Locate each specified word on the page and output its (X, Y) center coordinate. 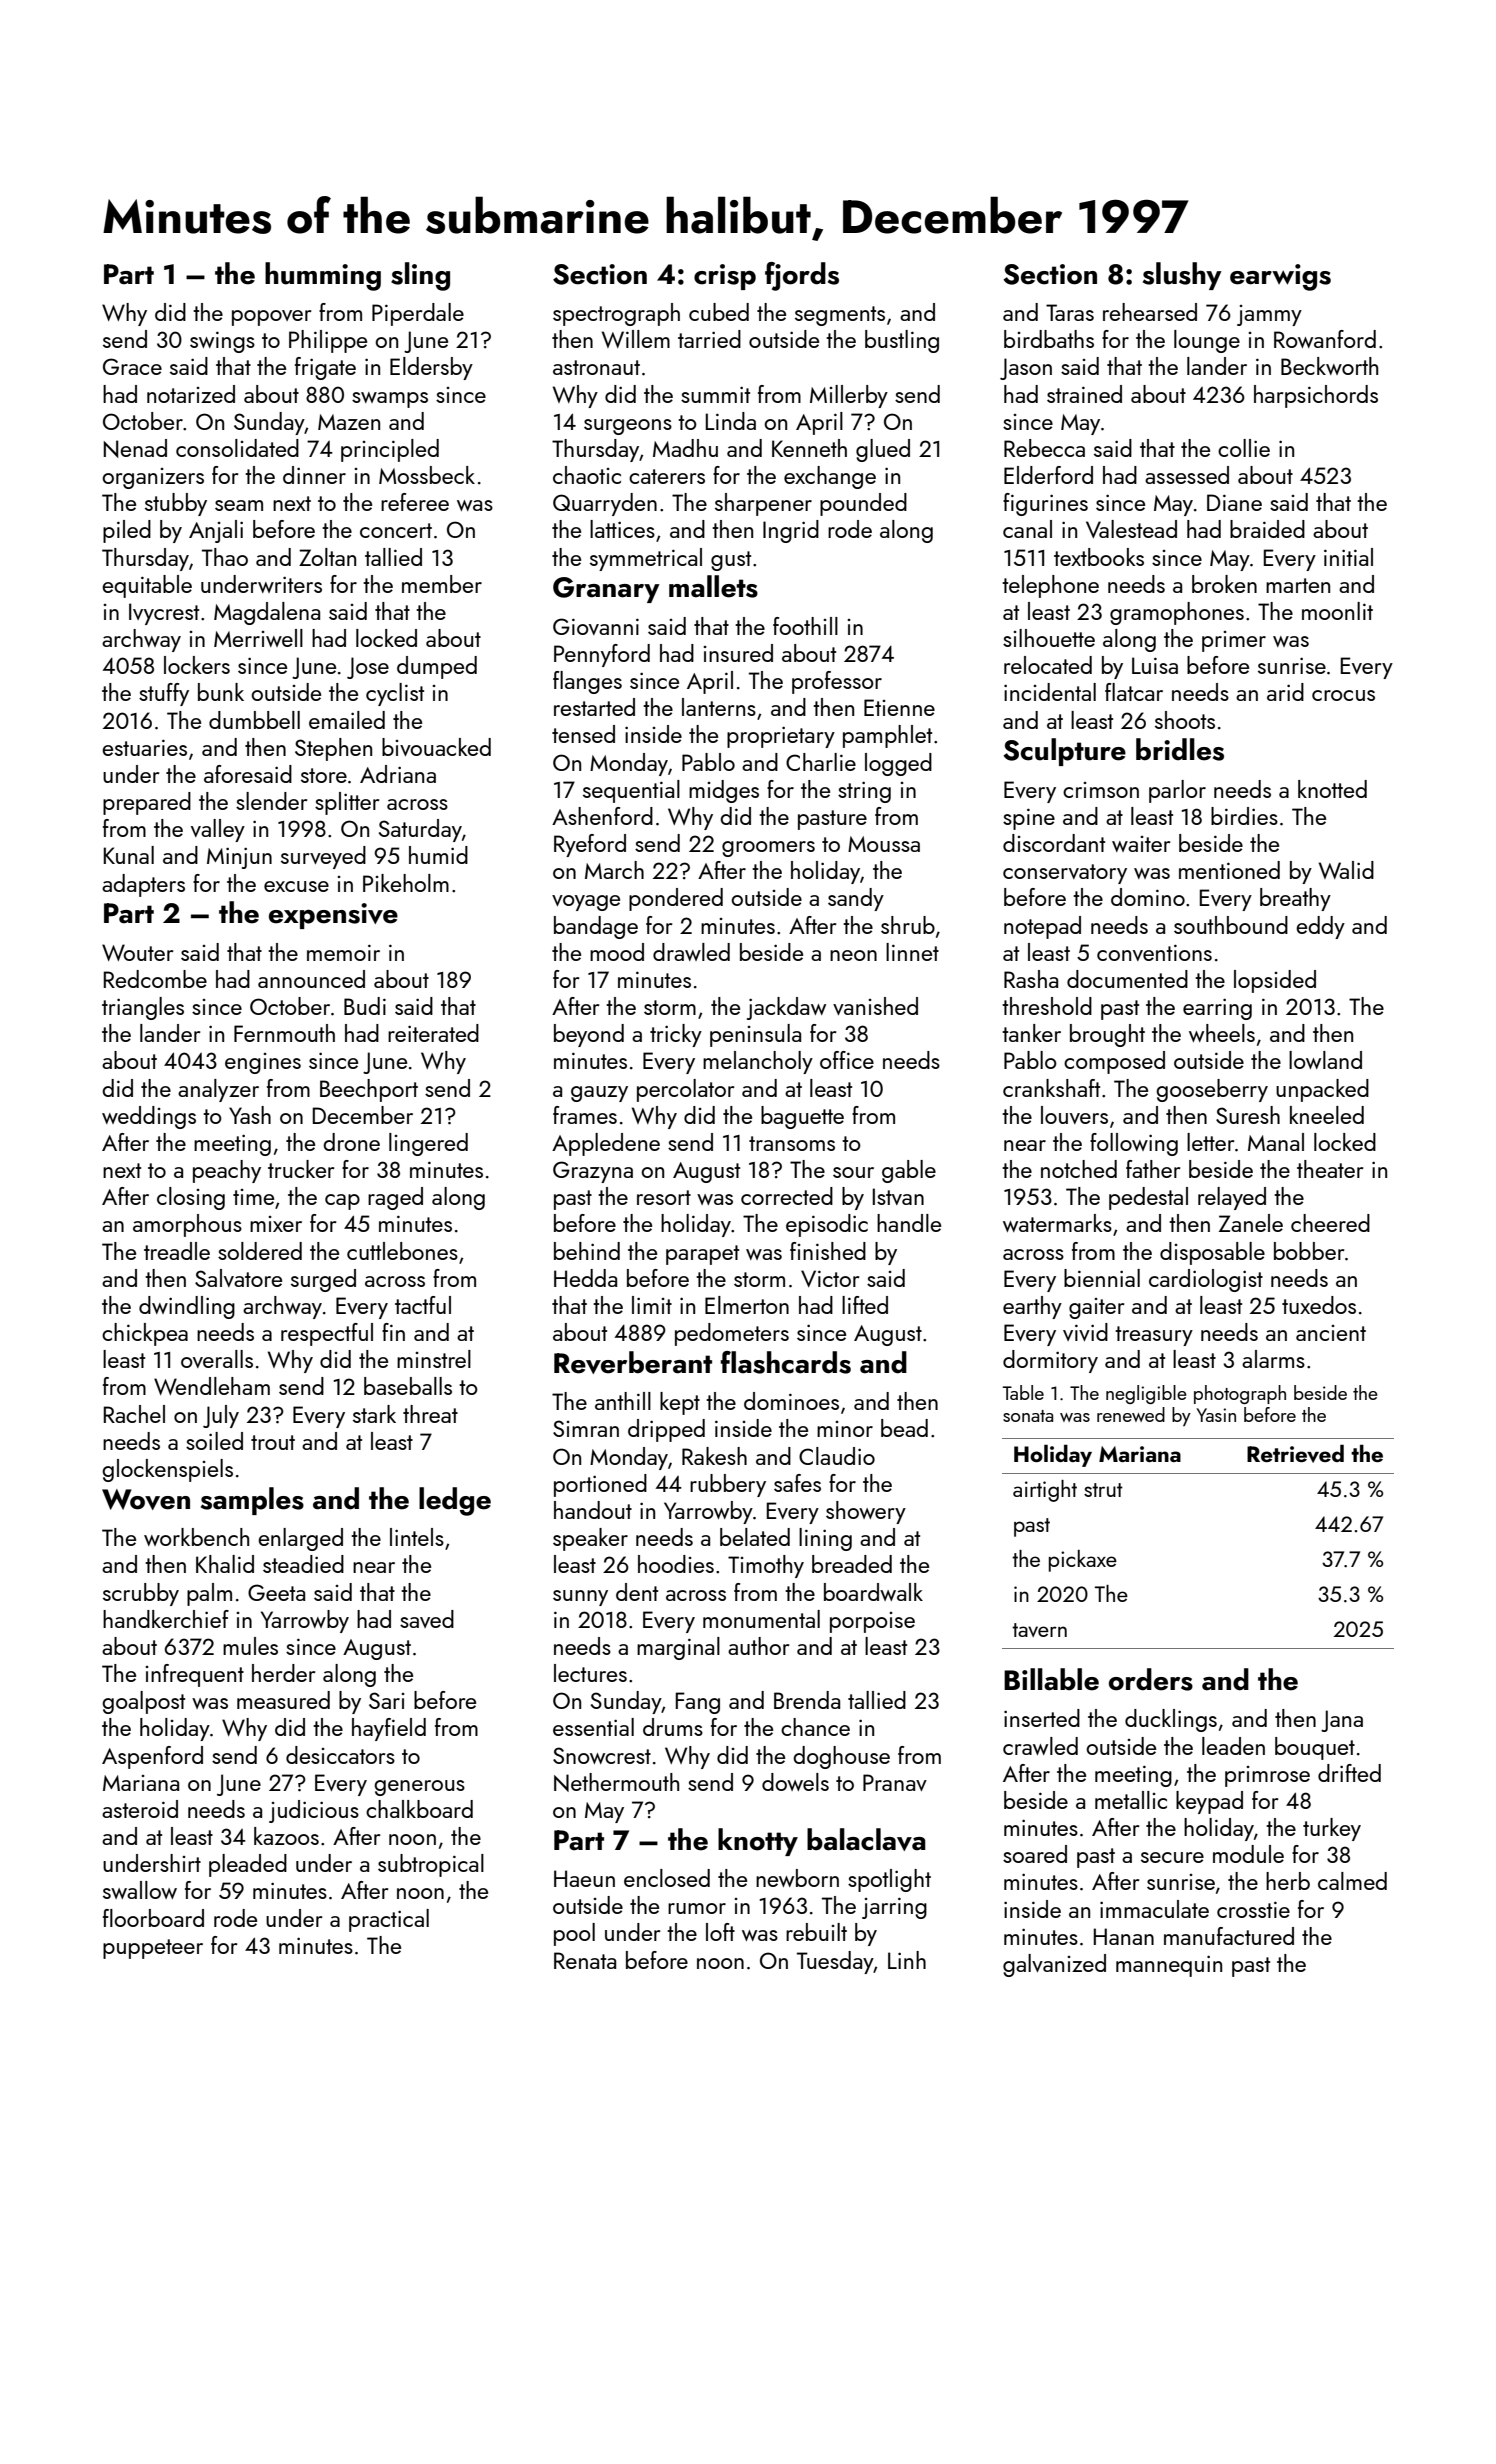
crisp (725, 277)
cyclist (395, 694)
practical (389, 1920)
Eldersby (431, 368)
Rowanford (1325, 339)
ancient (1331, 1333)
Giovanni (596, 626)
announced (311, 979)
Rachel (134, 1414)
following (1134, 1144)
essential (593, 1727)
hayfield (389, 1729)
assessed (1187, 475)
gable (909, 1171)
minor (845, 1429)
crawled (1040, 1746)
